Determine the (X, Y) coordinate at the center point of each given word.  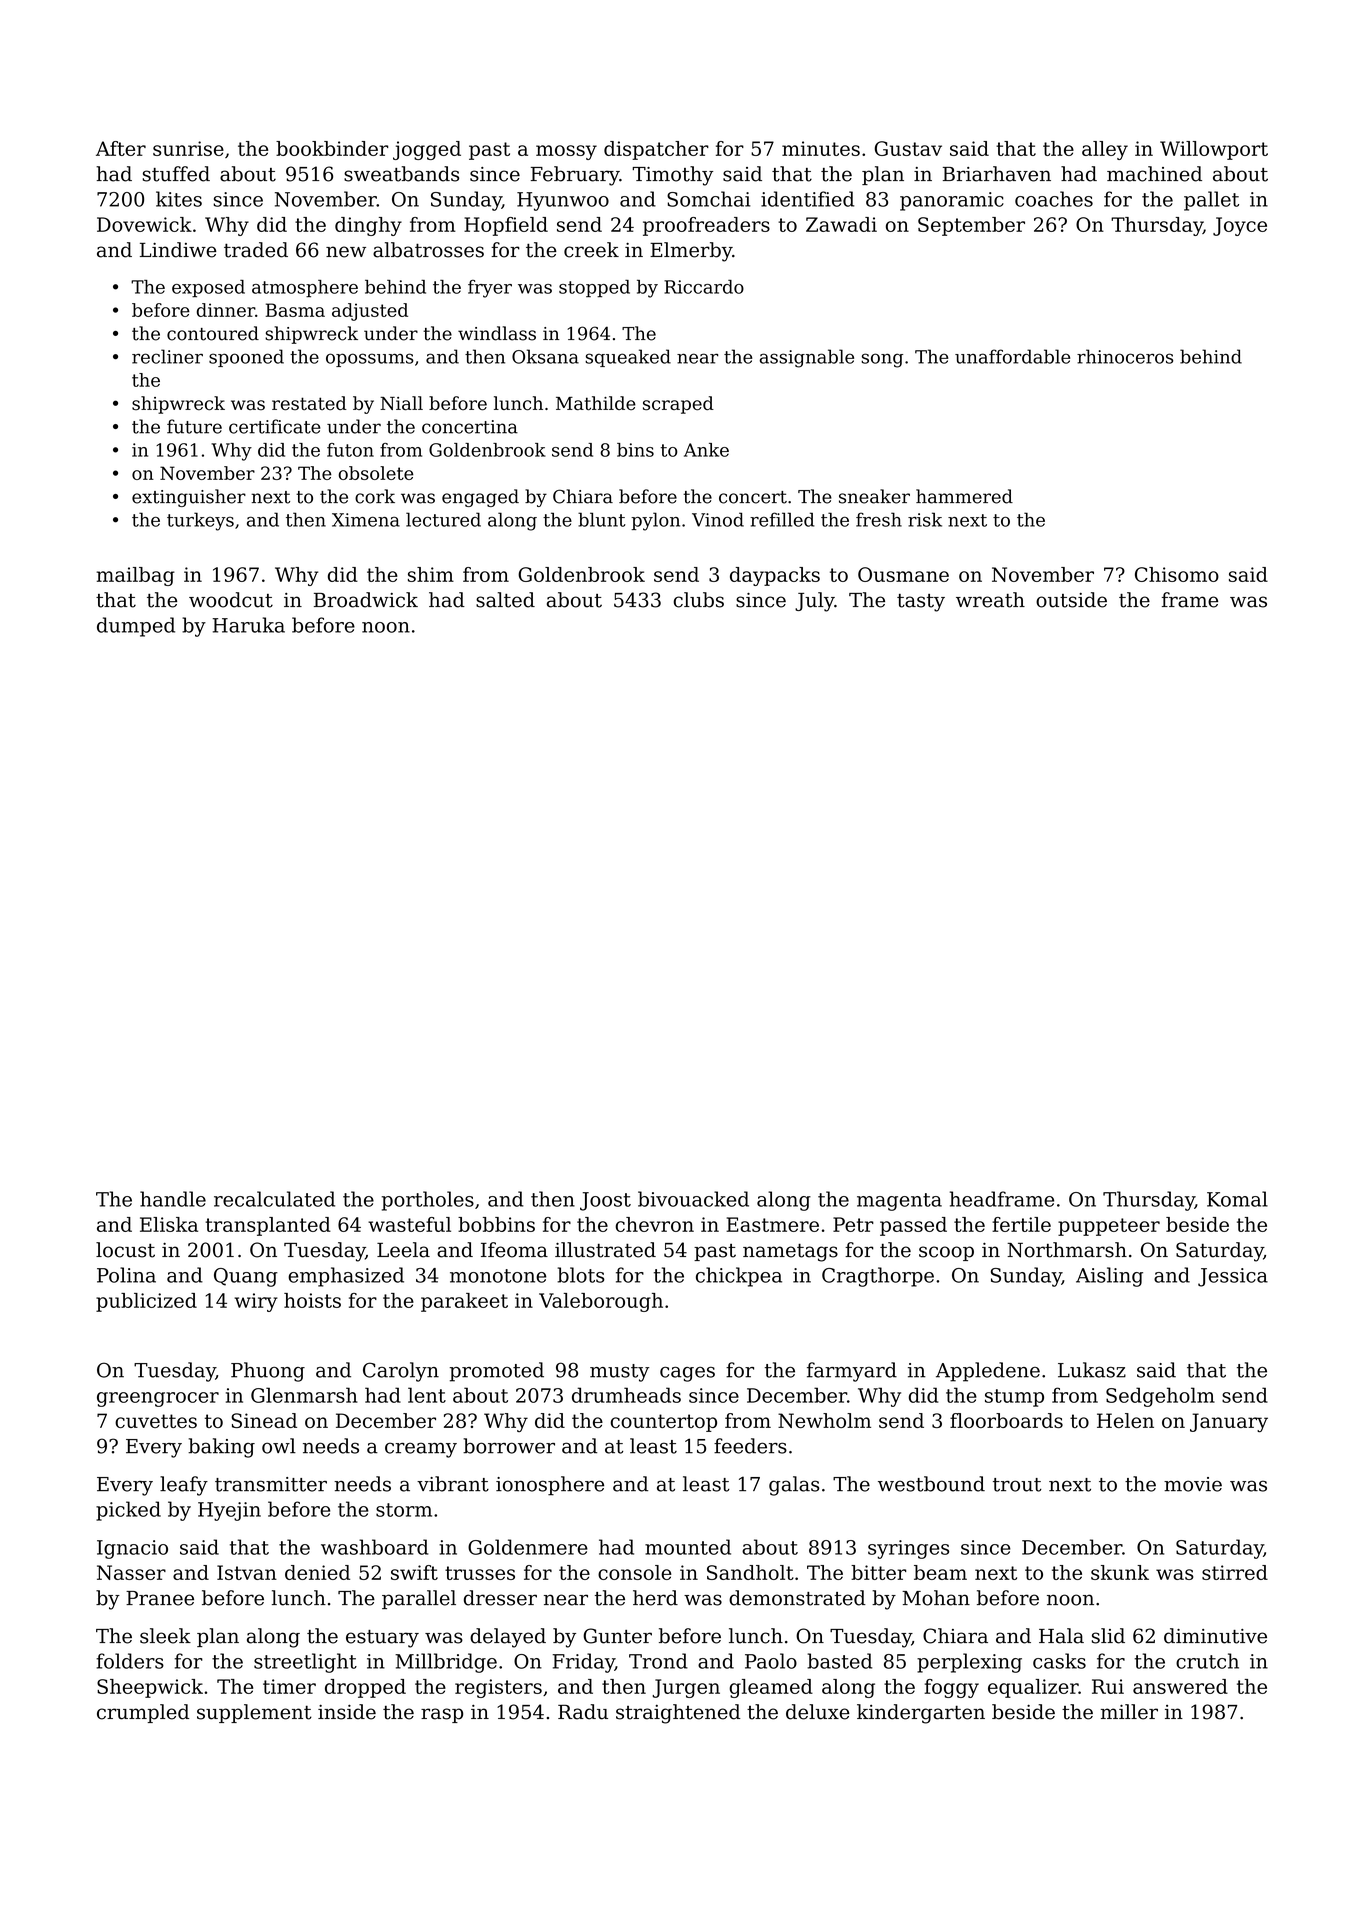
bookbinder (332, 148)
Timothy (672, 176)
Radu (583, 1712)
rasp (442, 1715)
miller (1129, 1712)
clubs (699, 600)
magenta (899, 1202)
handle (173, 1199)
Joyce (1240, 226)
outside (1071, 600)
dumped (136, 627)
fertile (1021, 1224)
